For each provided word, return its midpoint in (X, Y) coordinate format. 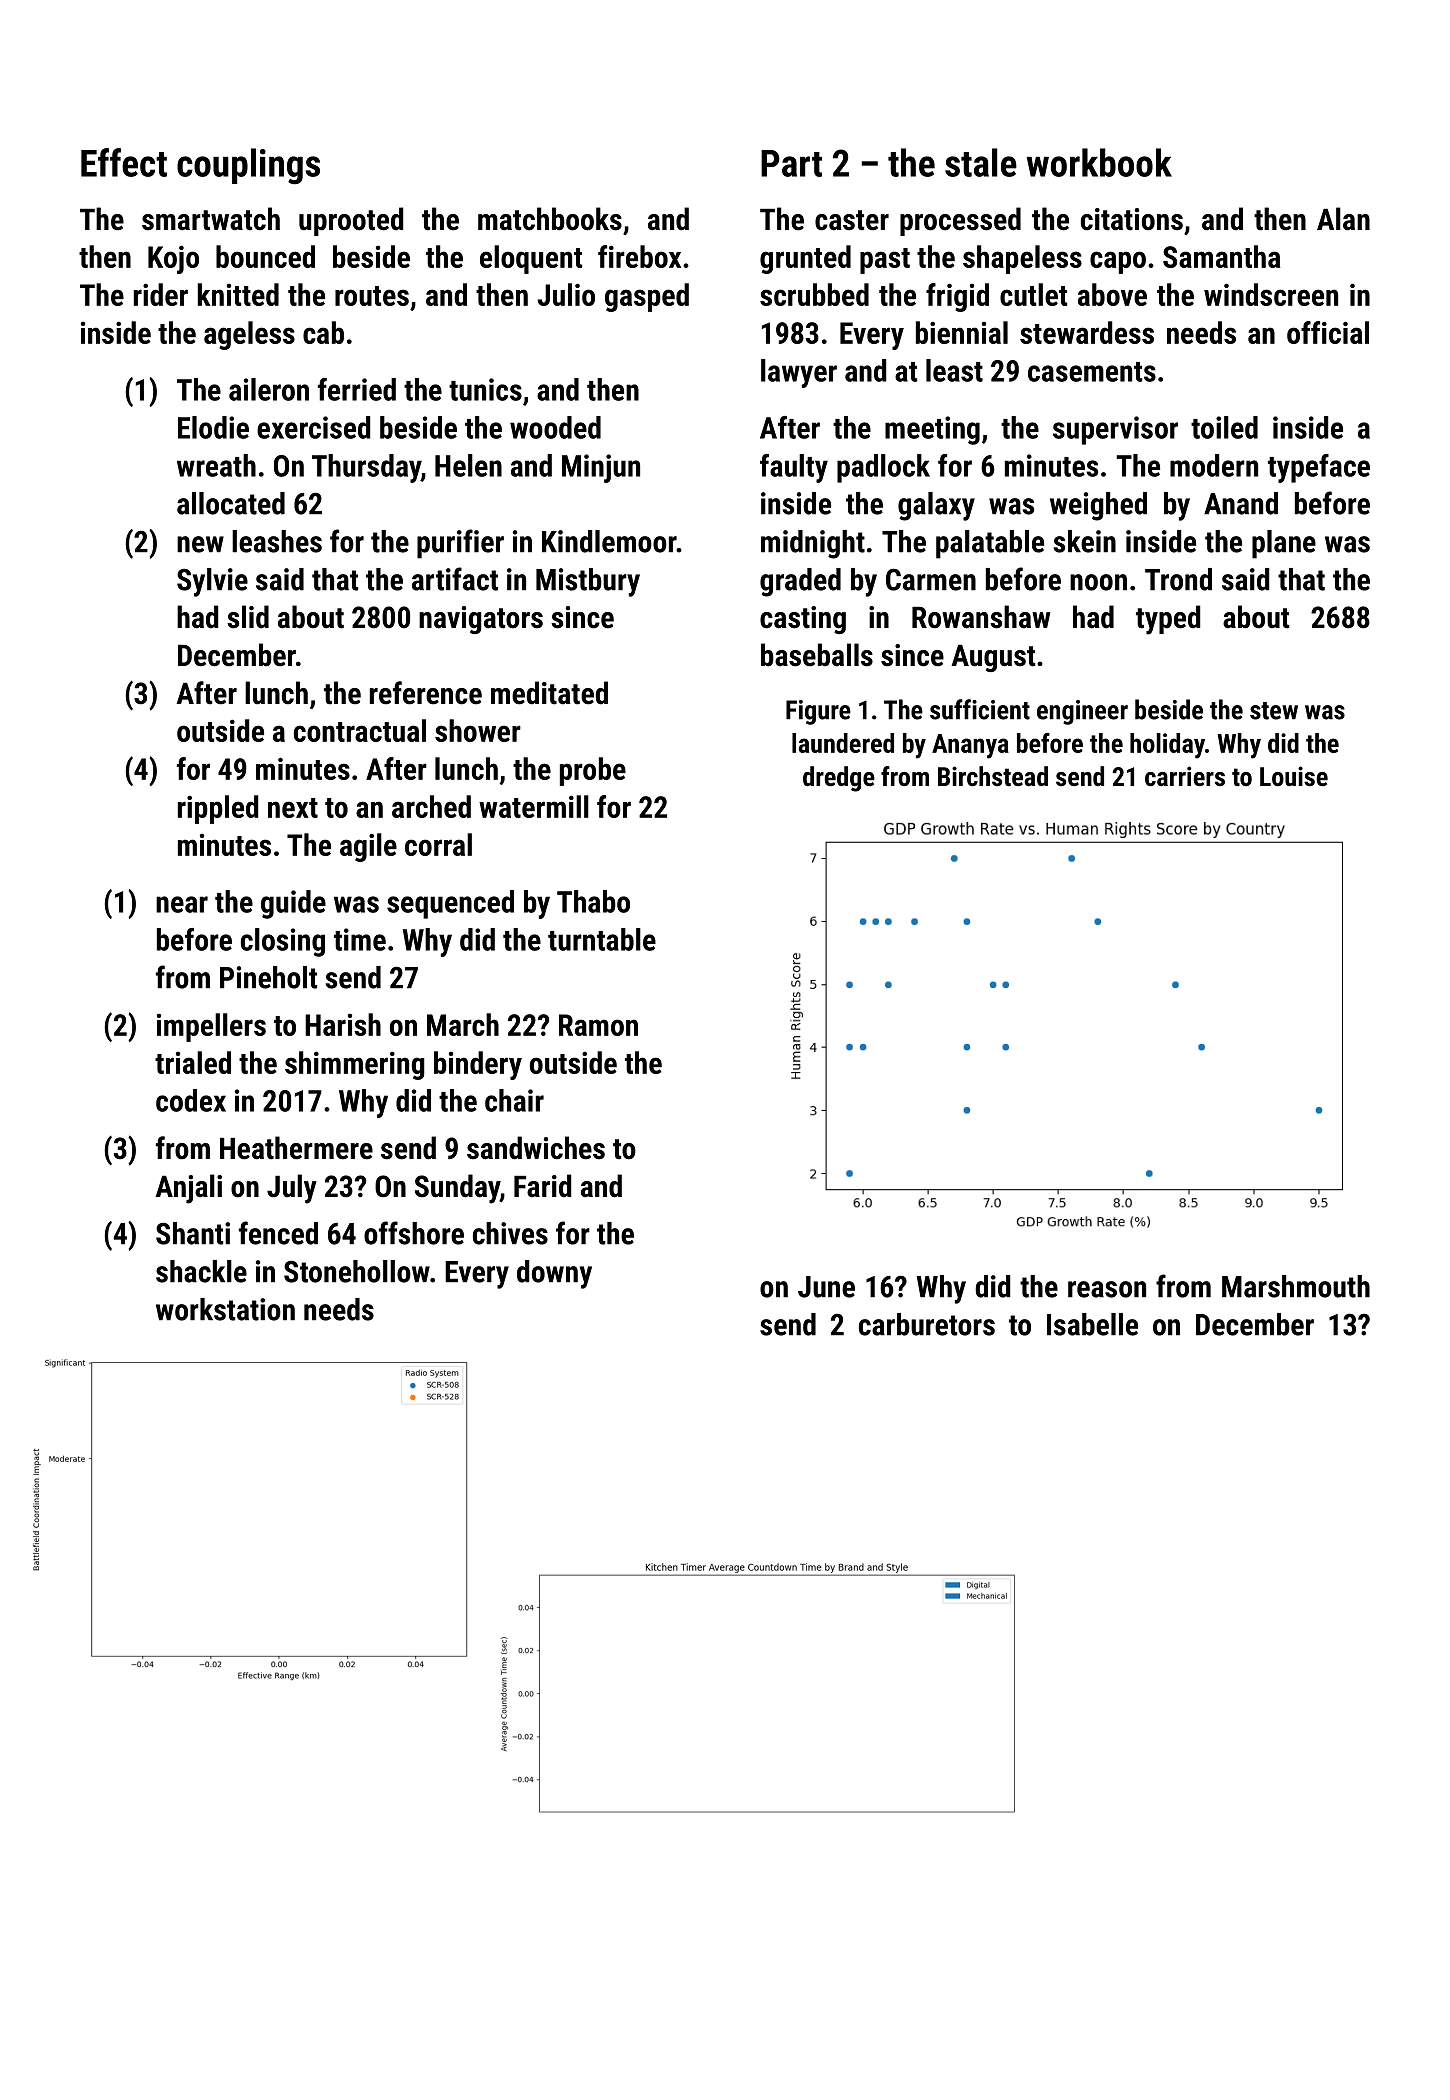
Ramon (598, 1025)
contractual (360, 730)
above (1112, 294)
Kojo (173, 259)
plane (1284, 544)
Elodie (213, 427)
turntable (602, 939)
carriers (1185, 776)
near (182, 904)
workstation (225, 1309)
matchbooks (550, 219)
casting (803, 620)
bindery (478, 1065)
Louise (1294, 776)
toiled (1224, 427)
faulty (794, 468)
